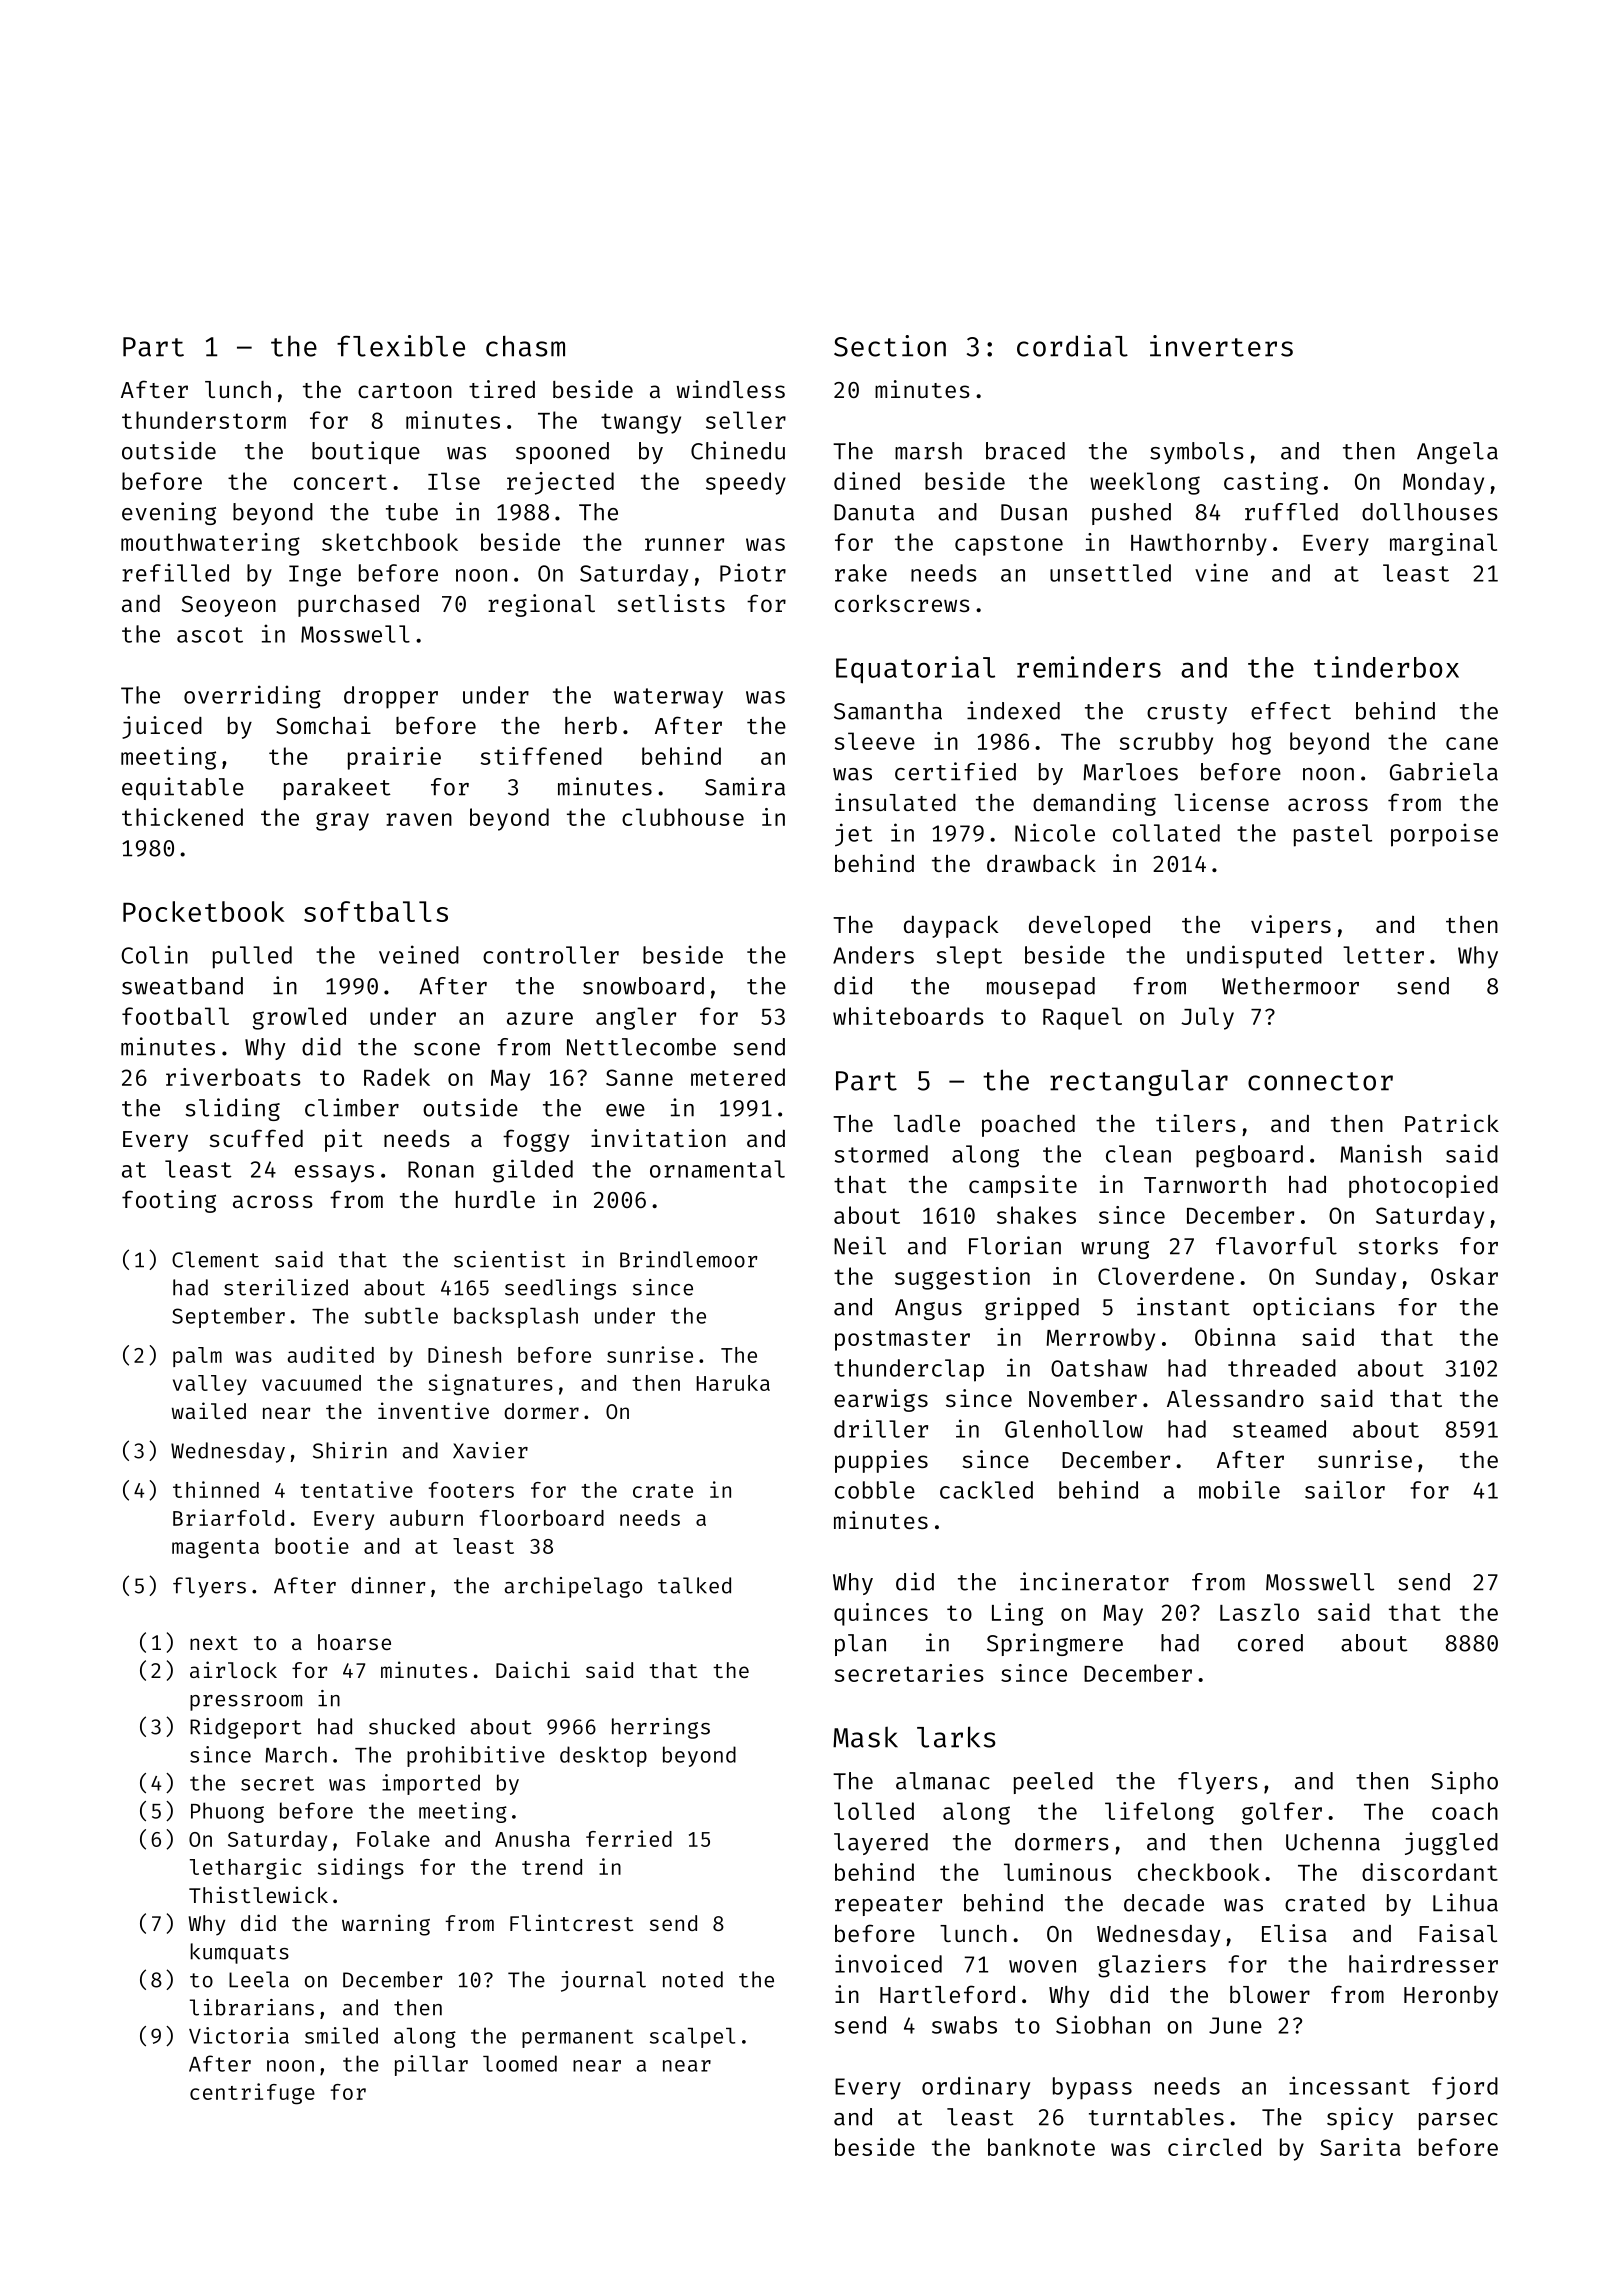 Image resolution: width=1620 pixels, height=2292 pixels. What do you see at coordinates (688, 1259) in the screenshot?
I see `Brindlemoor` at bounding box center [688, 1259].
